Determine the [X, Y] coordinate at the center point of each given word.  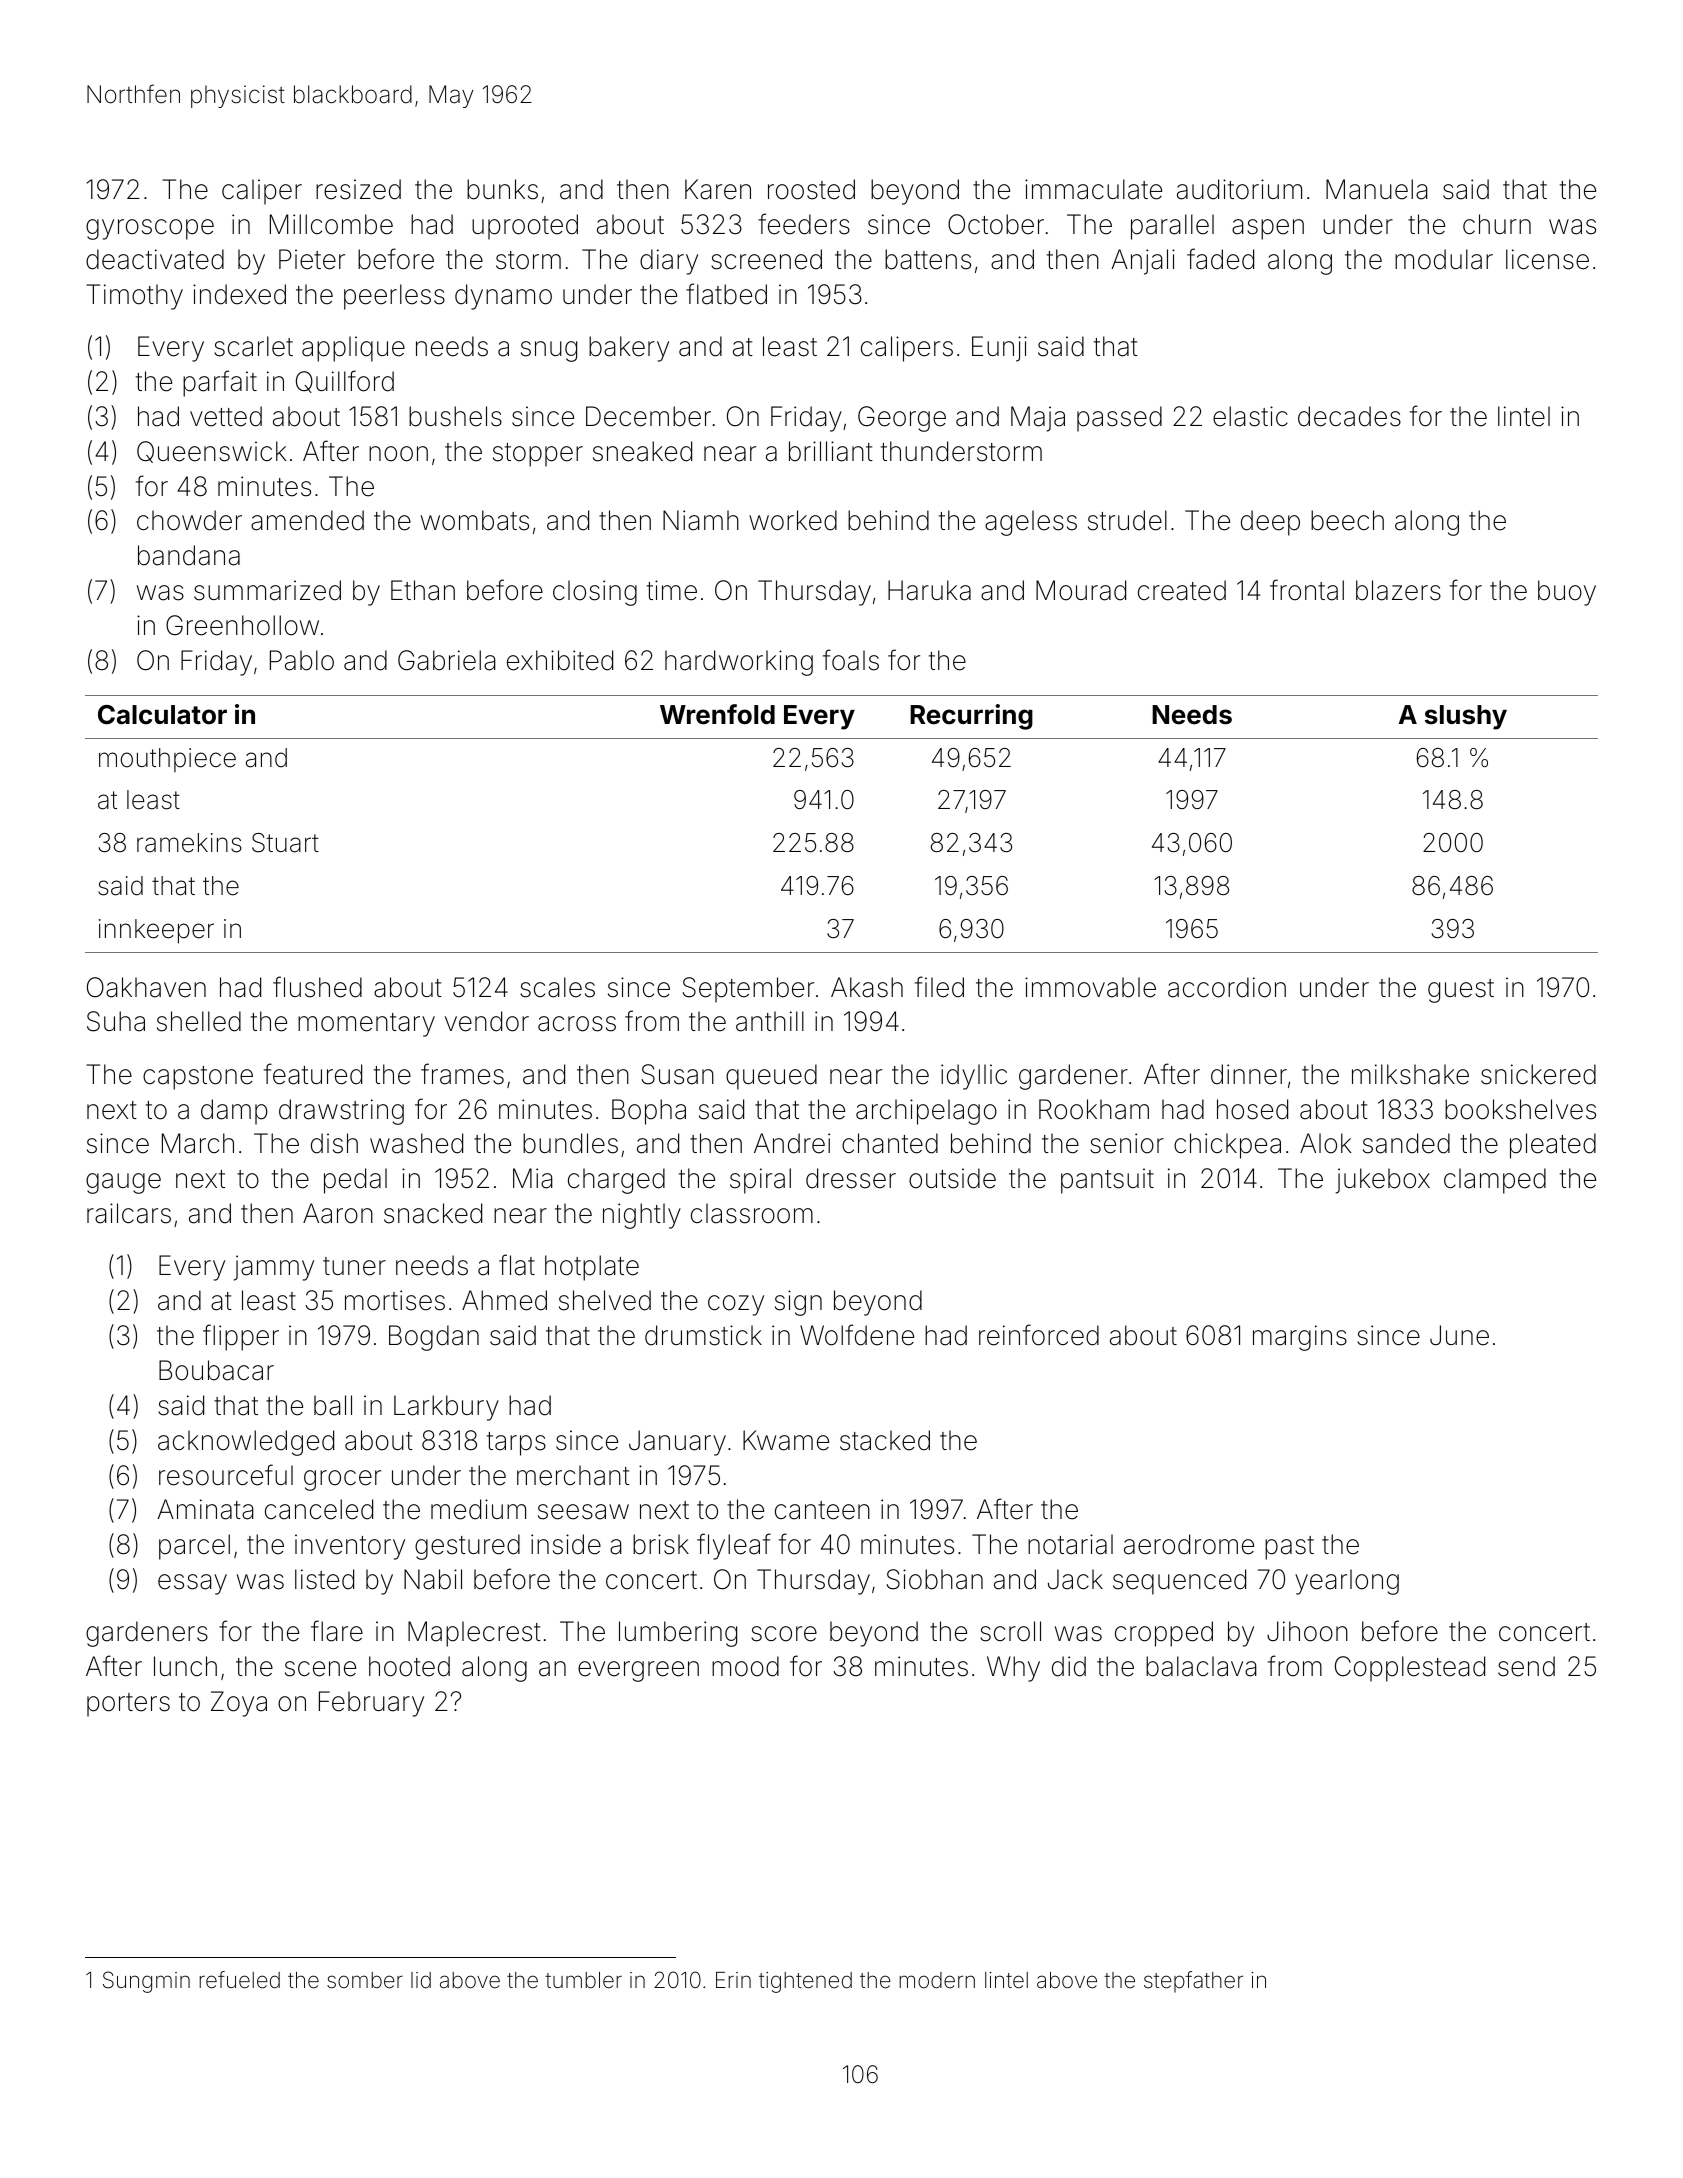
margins [1300, 1338]
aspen [1268, 229]
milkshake [1410, 1074]
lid [421, 1980]
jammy [274, 1268]
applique [353, 349]
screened [766, 259]
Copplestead [1410, 1669]
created [1182, 590]
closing [595, 593]
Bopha [649, 1112]
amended [307, 520]
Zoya [239, 1704]
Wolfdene [857, 1335]
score [784, 1634]
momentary [366, 1025]
